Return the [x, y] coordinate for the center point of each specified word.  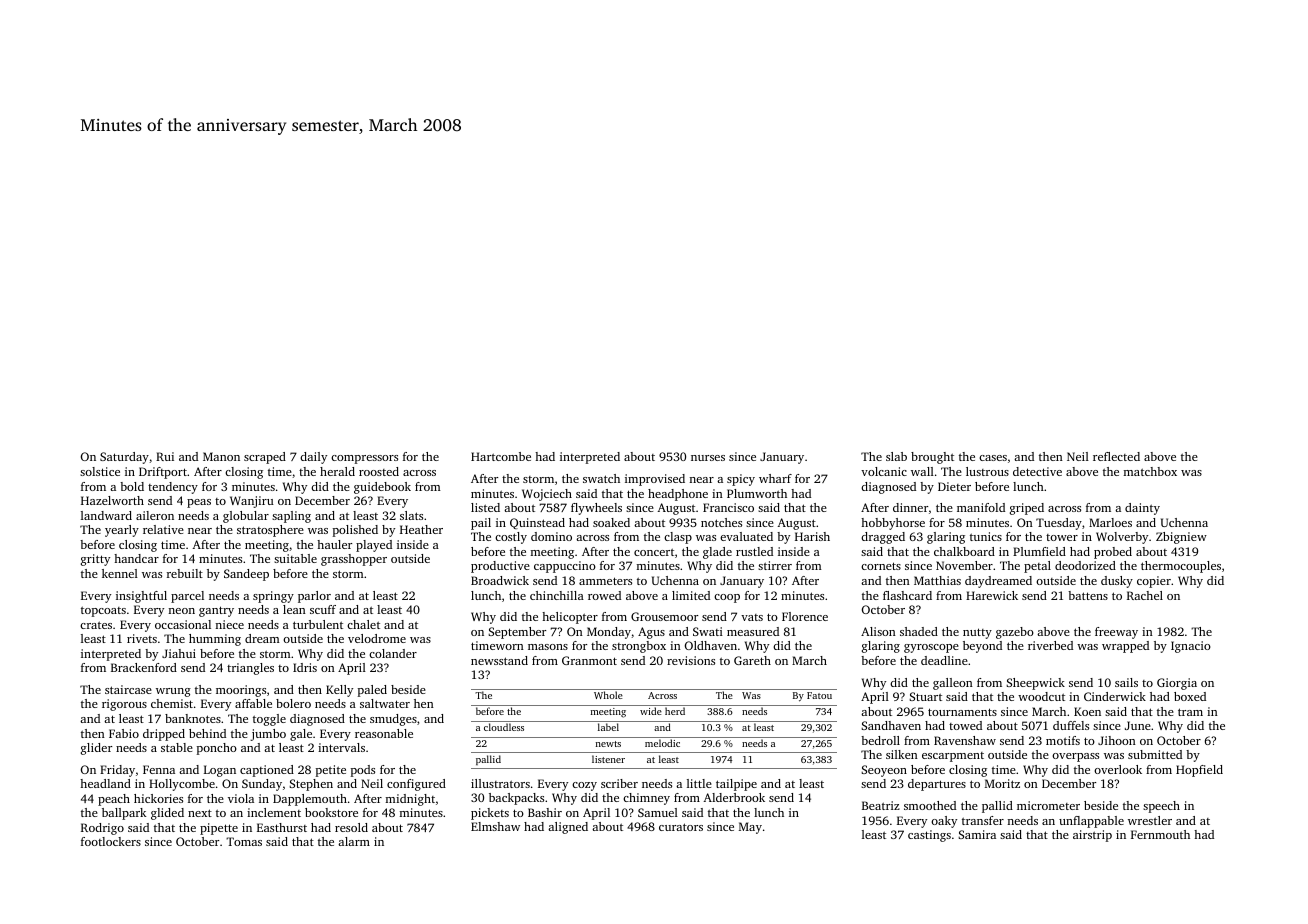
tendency [173, 488]
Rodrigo [102, 829]
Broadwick [500, 580]
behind [207, 733]
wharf [775, 478]
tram [1190, 712]
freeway [1116, 633]
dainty [1142, 509]
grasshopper [354, 560]
